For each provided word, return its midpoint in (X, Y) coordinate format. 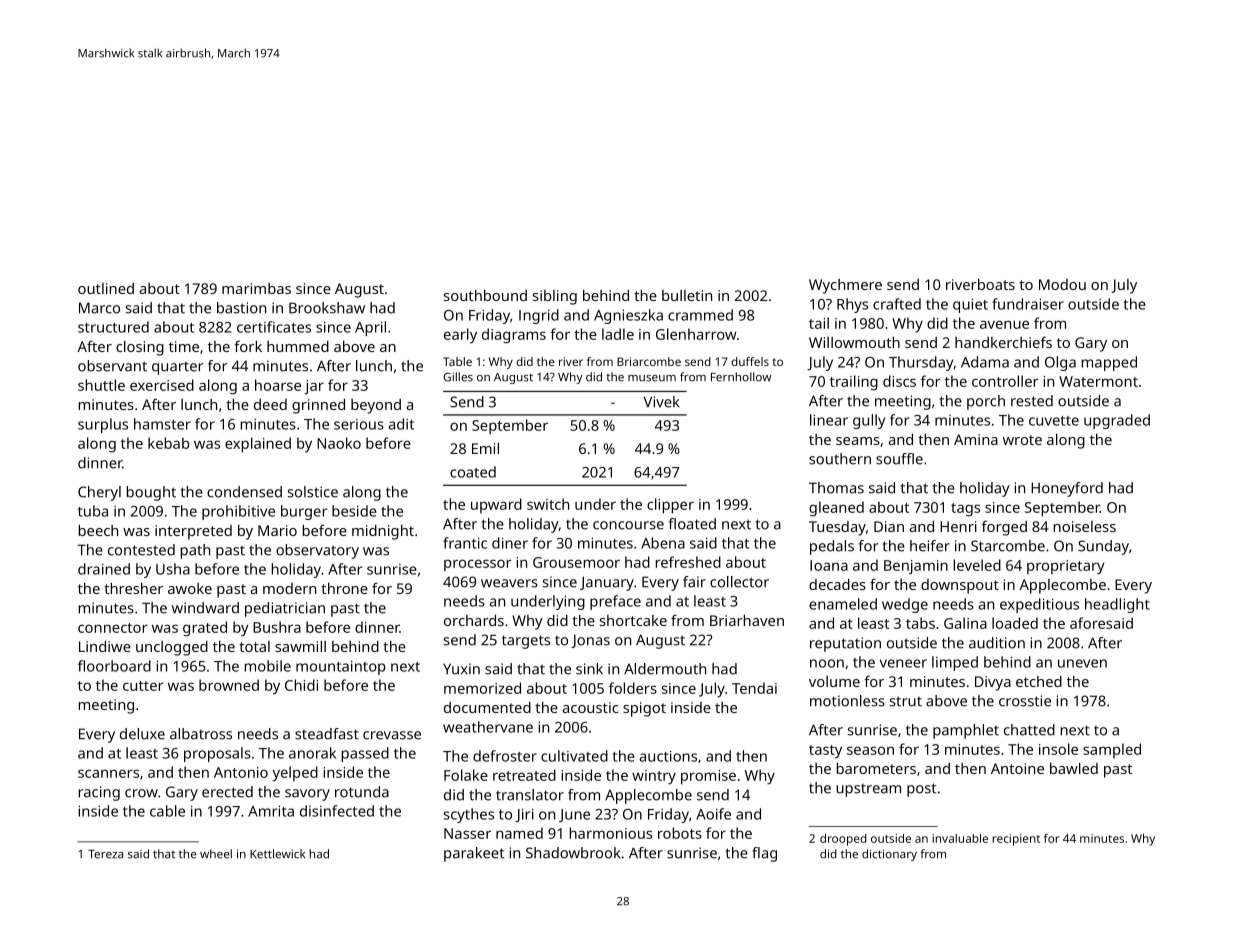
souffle (899, 459)
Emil (485, 448)
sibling (555, 297)
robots (680, 833)
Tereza (105, 854)
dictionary (889, 855)
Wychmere (845, 286)
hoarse (278, 385)
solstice (313, 492)
